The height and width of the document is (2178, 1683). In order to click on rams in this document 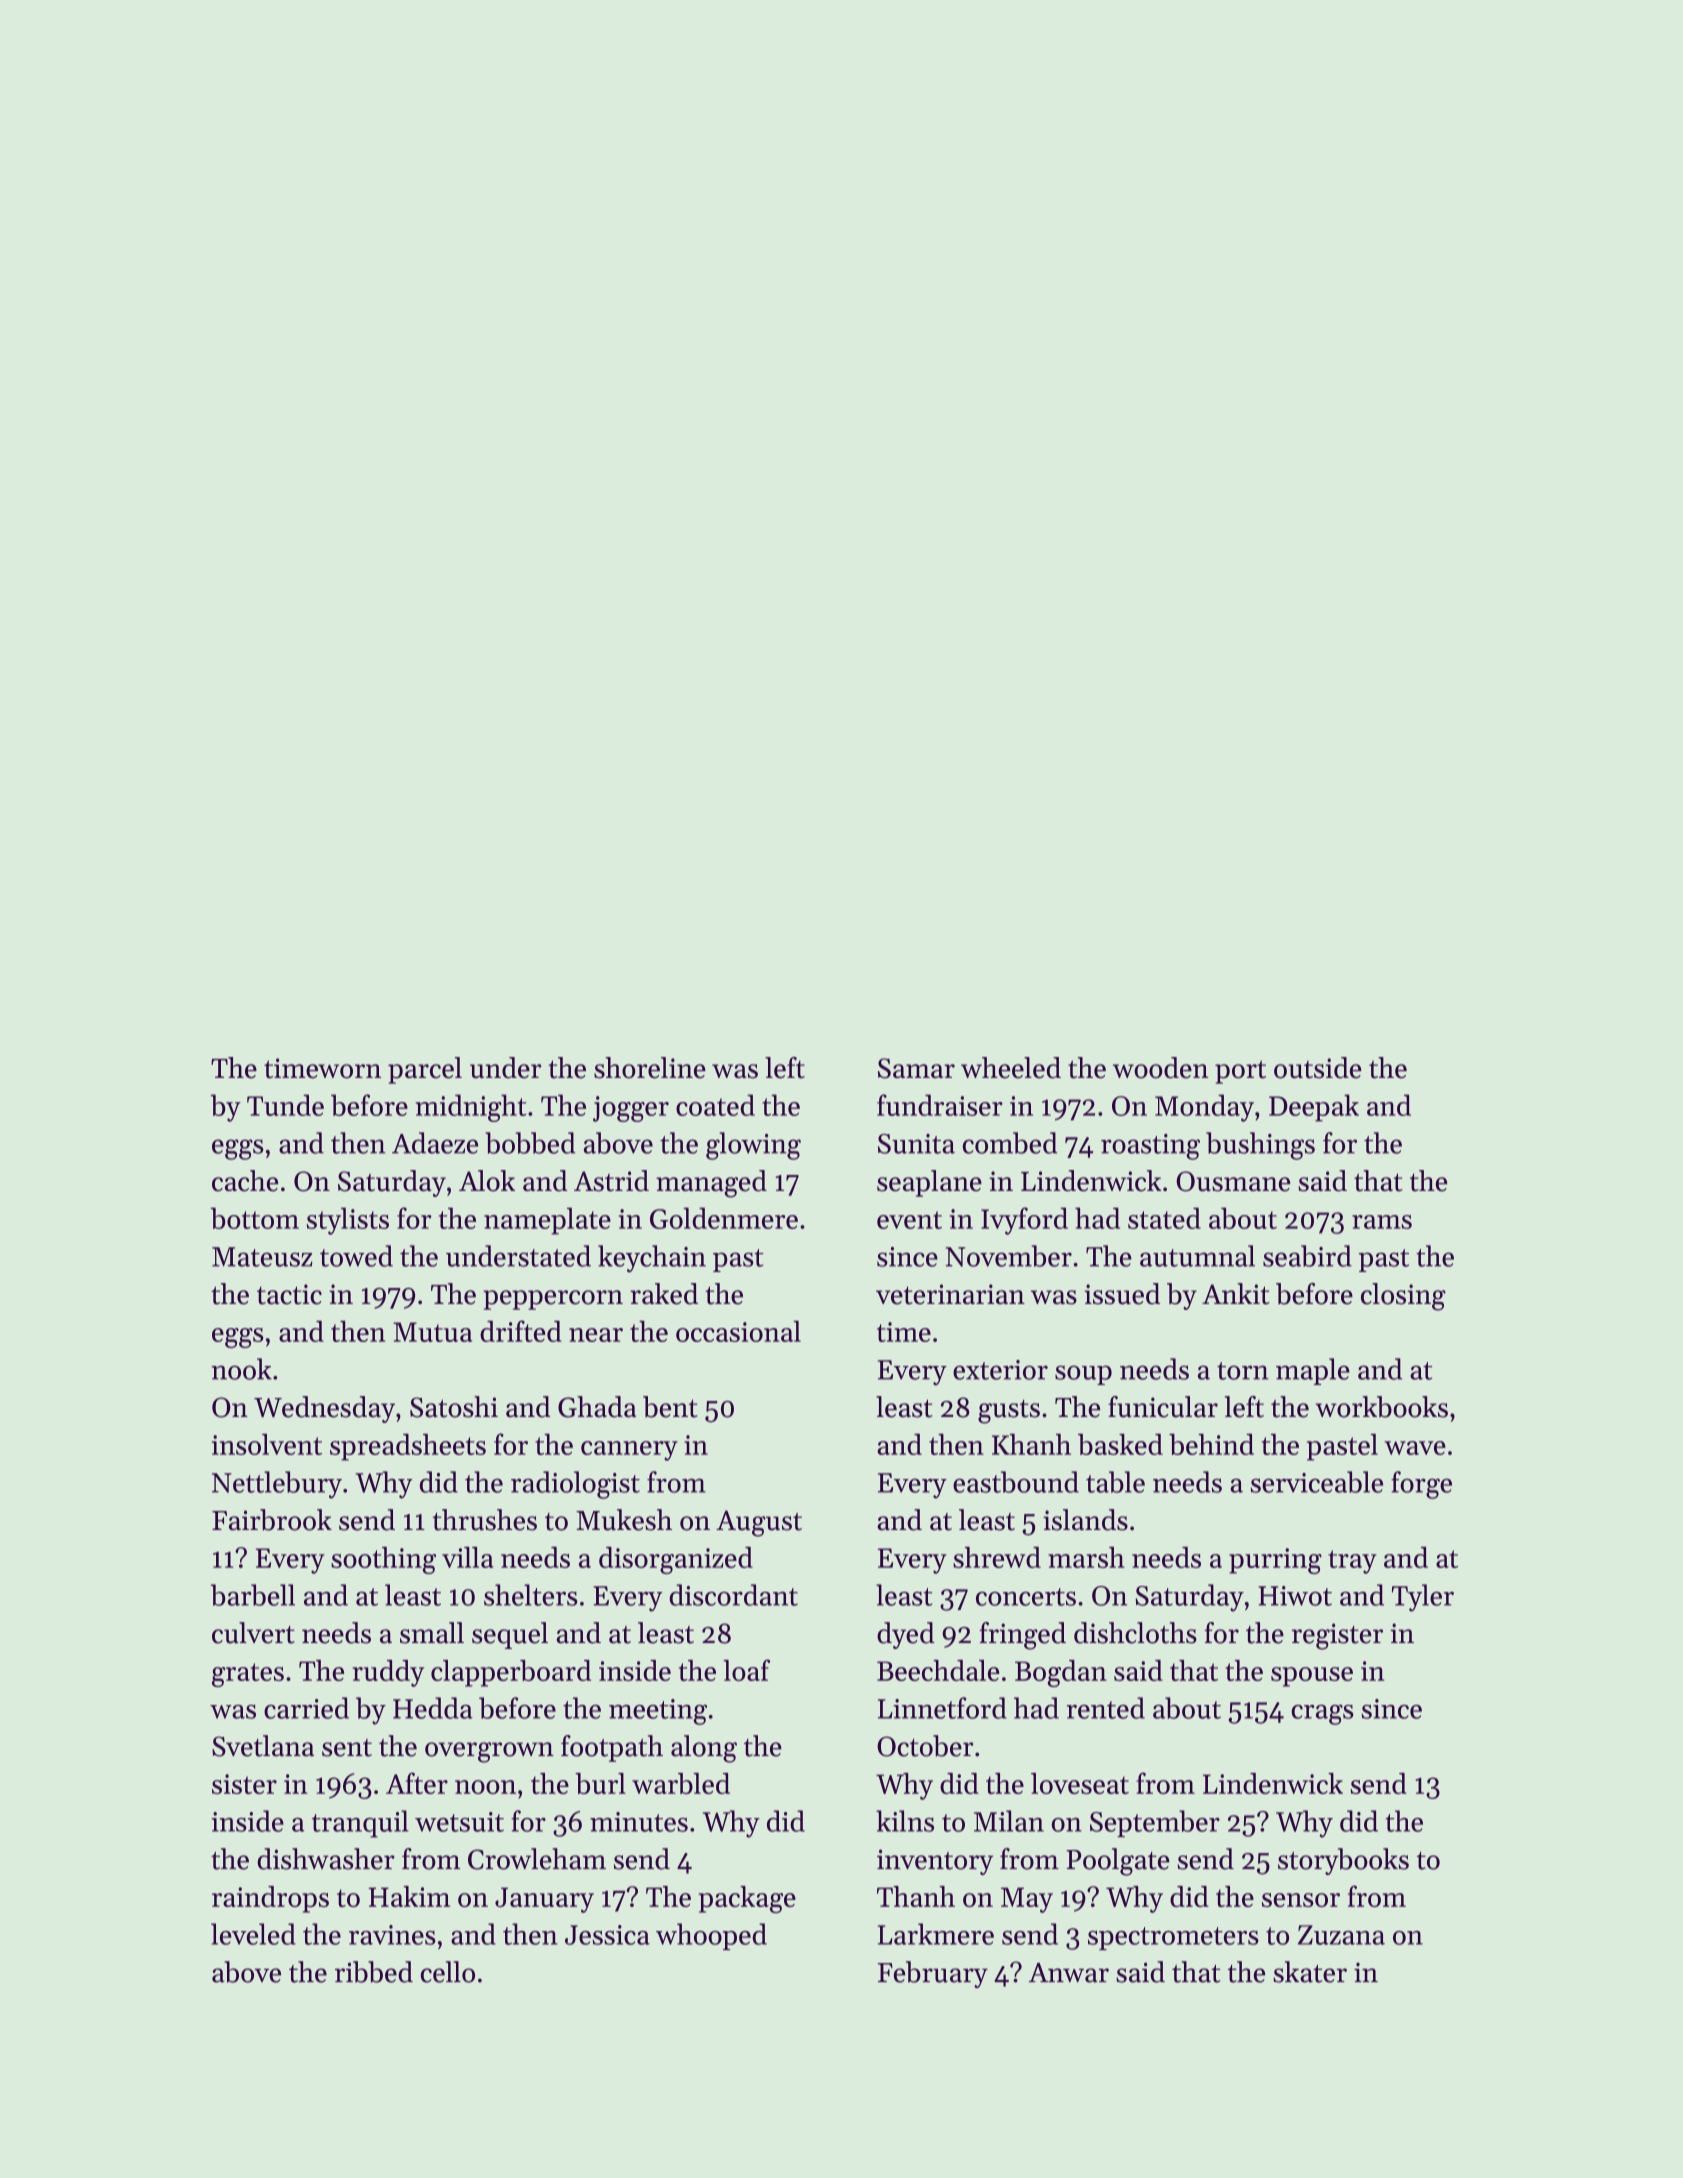, I will do `click(1382, 1222)`.
